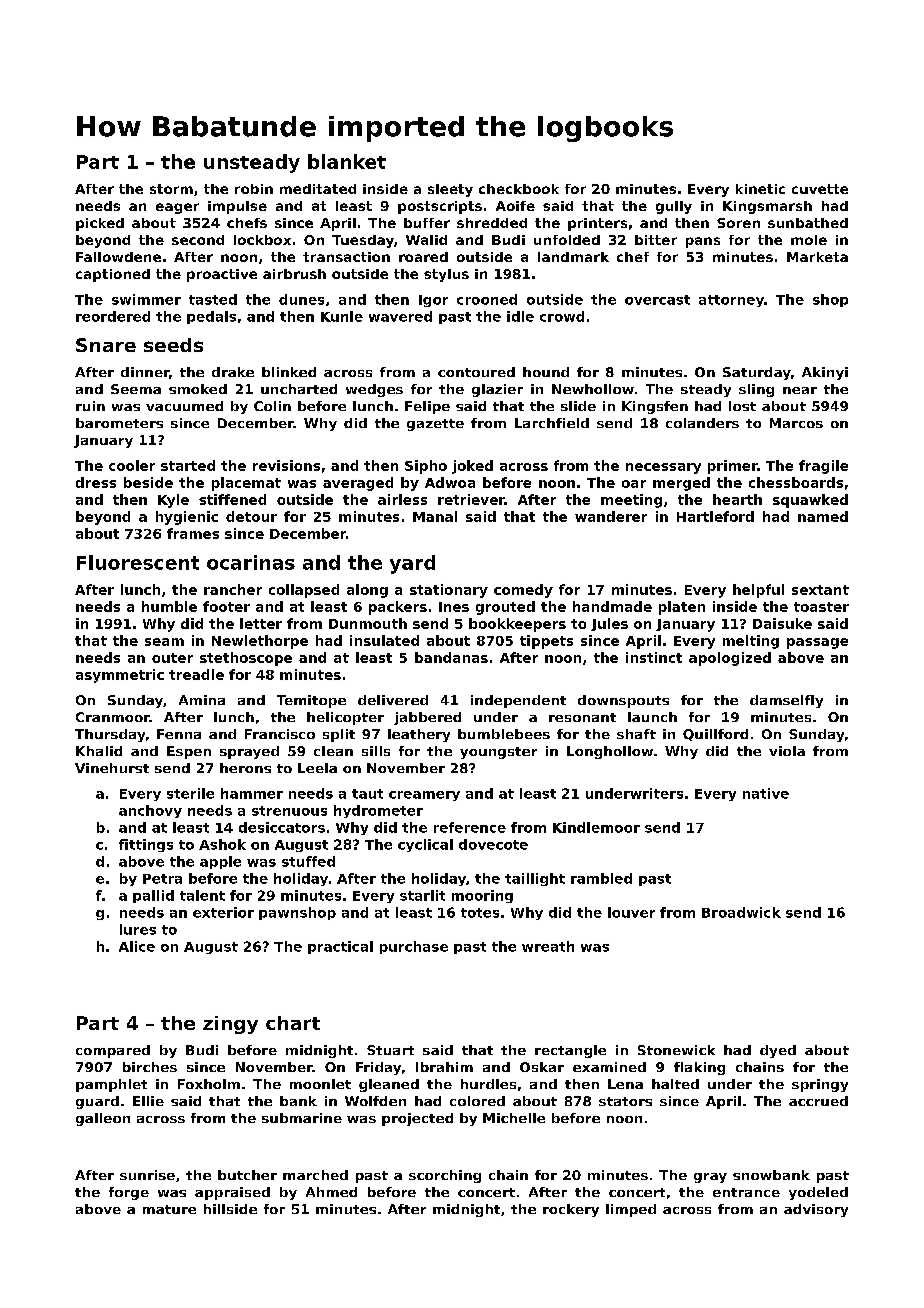  I want to click on sunrise, so click(147, 1175).
